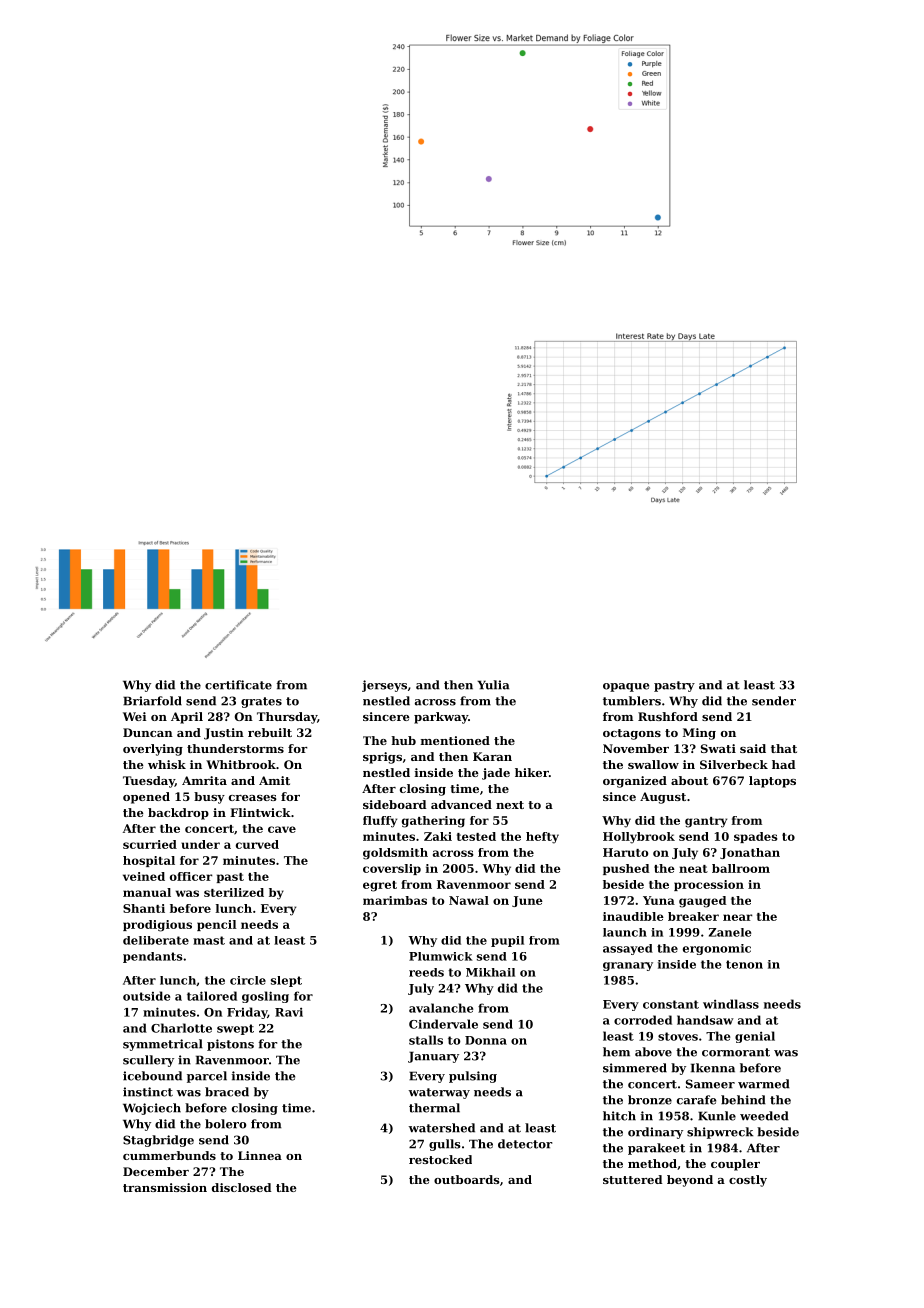  What do you see at coordinates (632, 734) in the document?
I see `octagons` at bounding box center [632, 734].
